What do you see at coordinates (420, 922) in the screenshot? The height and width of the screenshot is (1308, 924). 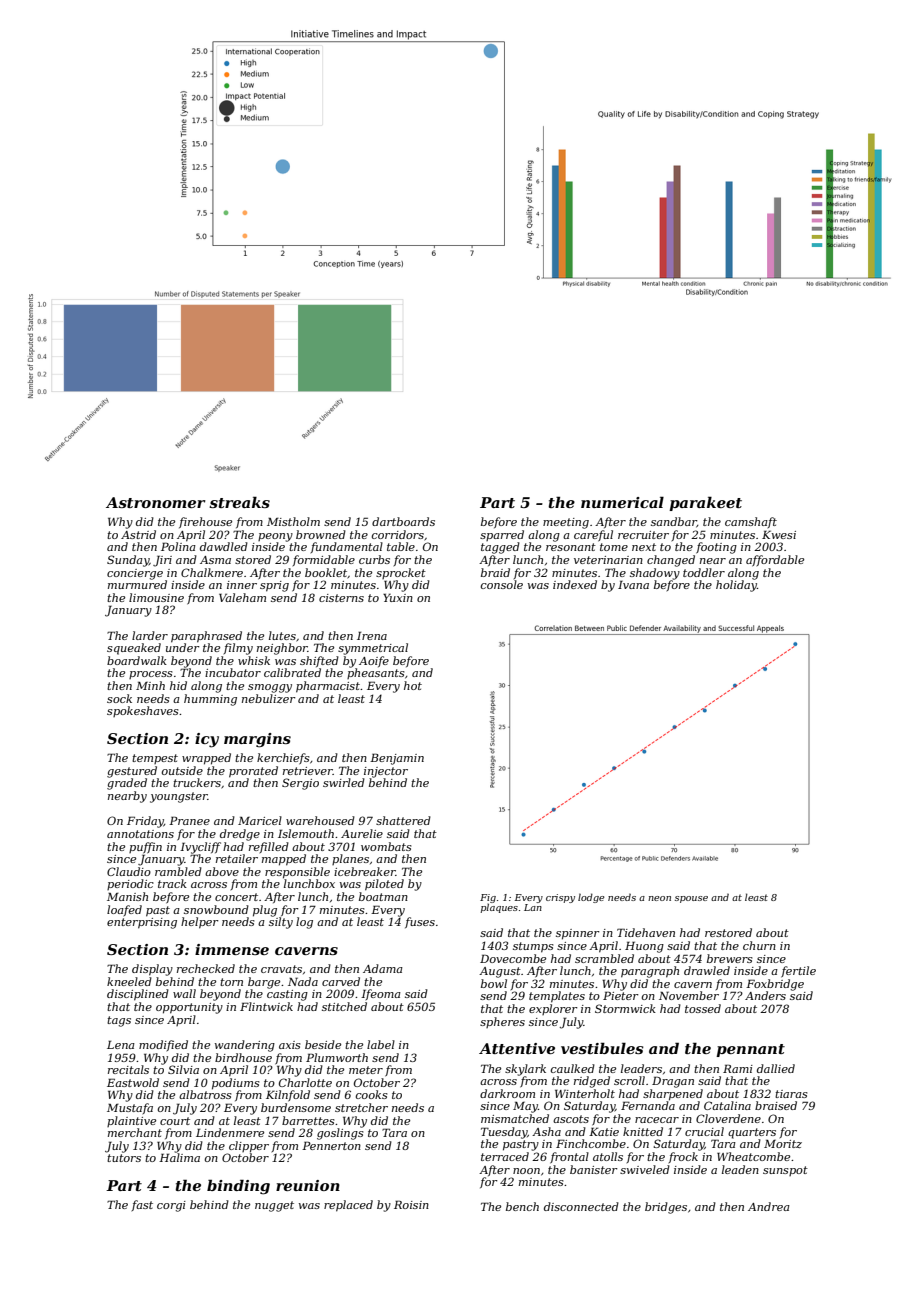 I see `fuses` at bounding box center [420, 922].
